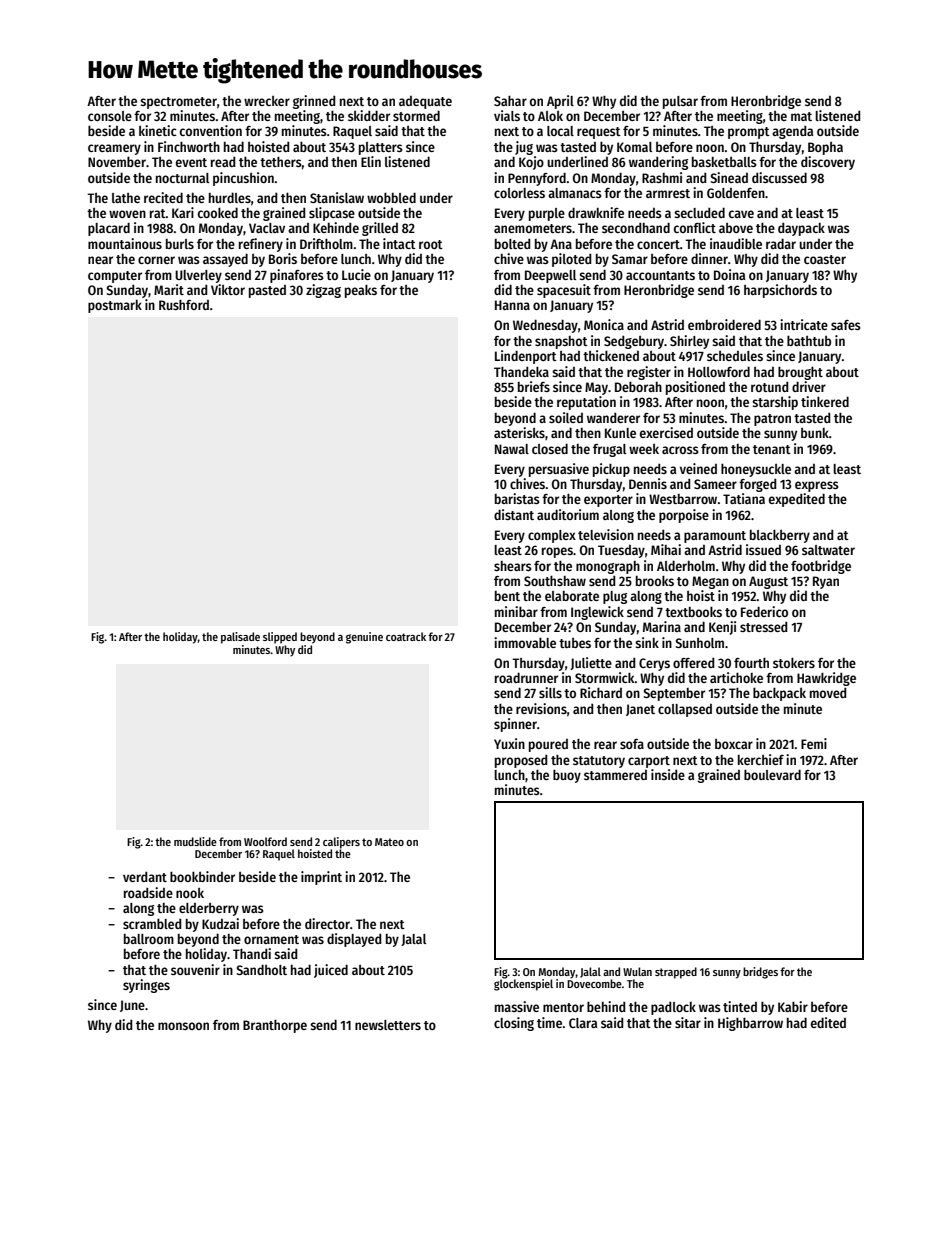 Image resolution: width=952 pixels, height=1233 pixels. I want to click on mountainous, so click(125, 243).
